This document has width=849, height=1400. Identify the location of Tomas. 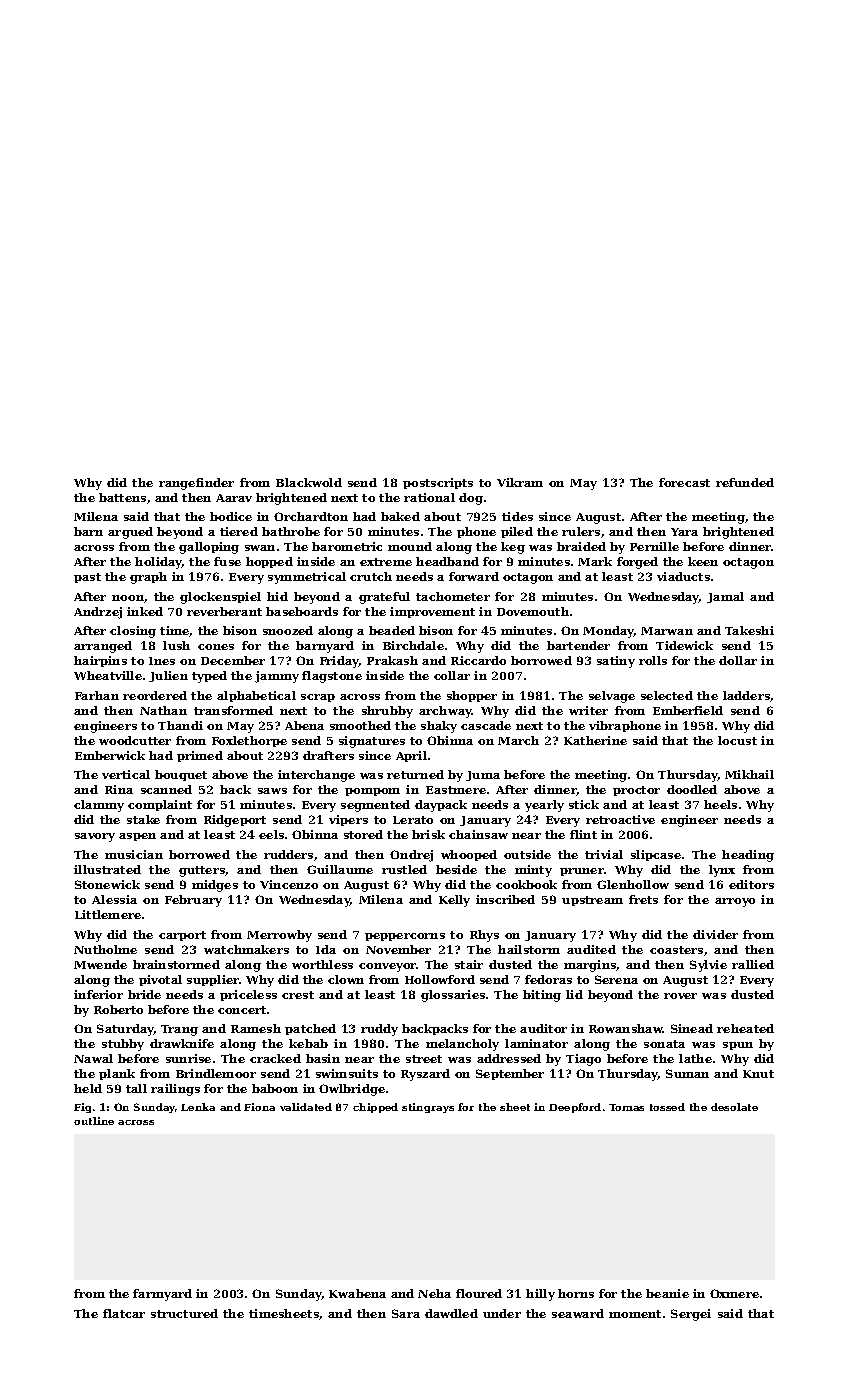
(626, 1107).
